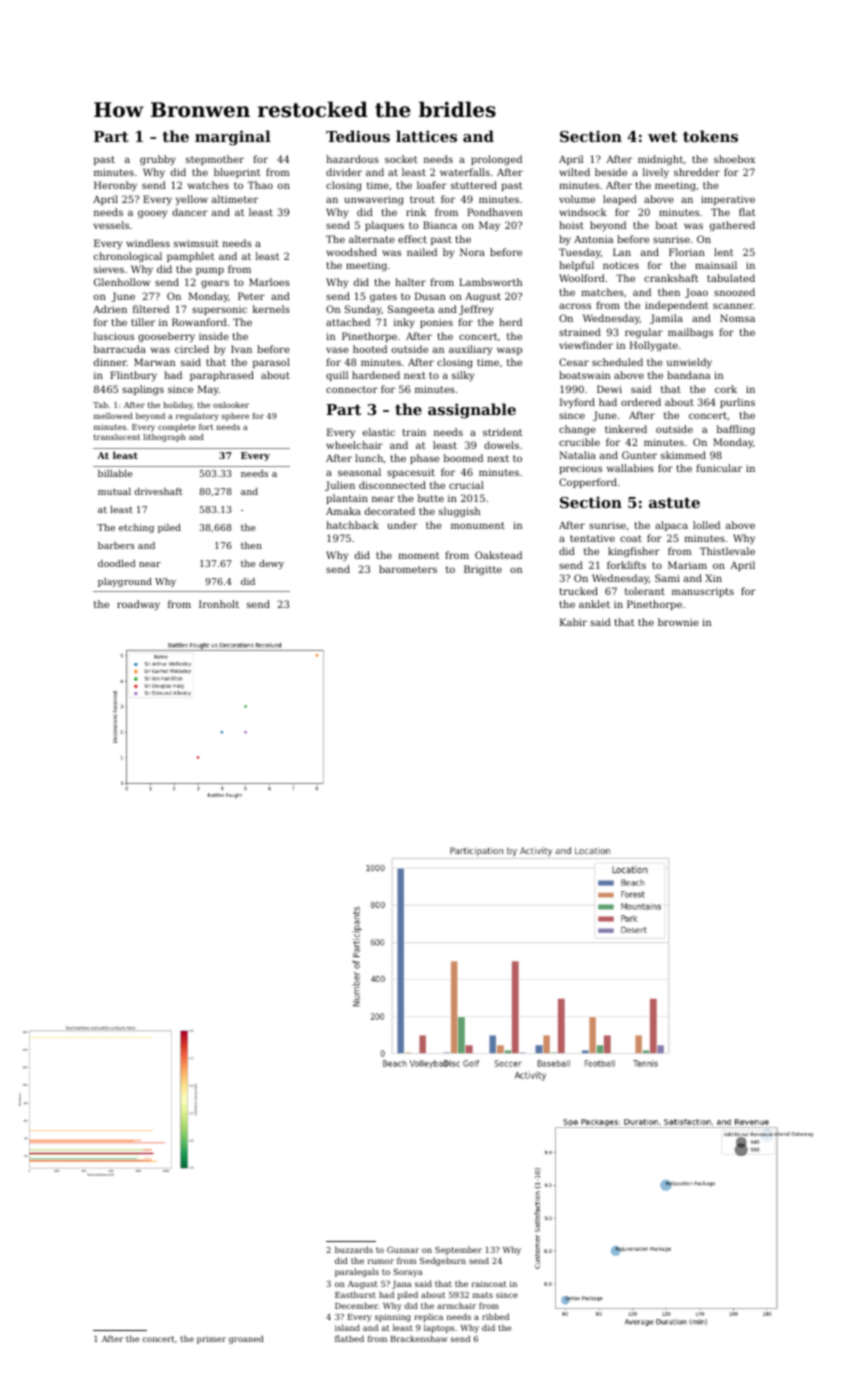 The height and width of the page is (1400, 849). I want to click on brownie, so click(678, 622).
